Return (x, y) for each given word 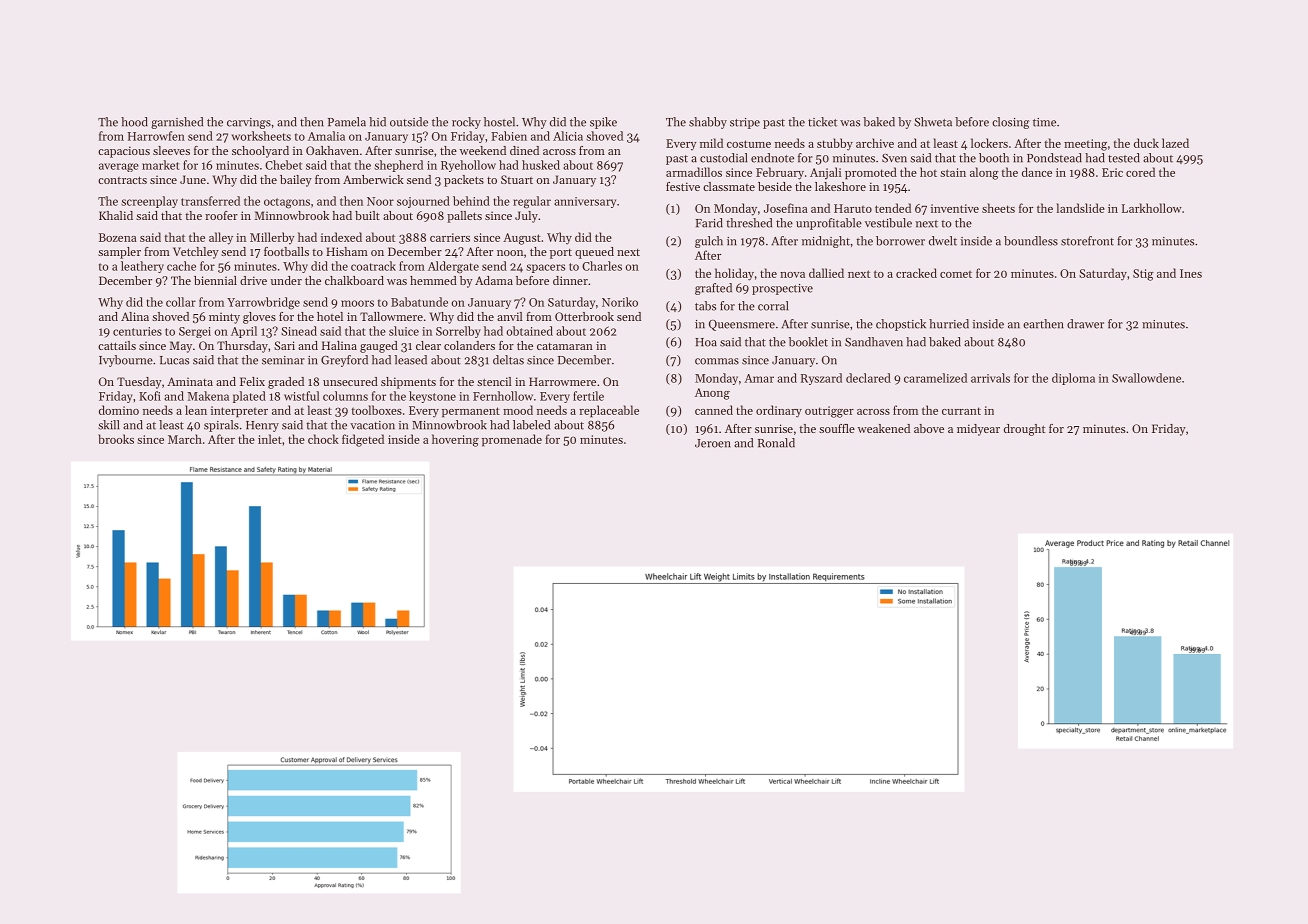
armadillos (694, 172)
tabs (705, 306)
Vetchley (196, 253)
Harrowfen (156, 136)
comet (956, 274)
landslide (1081, 208)
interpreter (239, 411)
